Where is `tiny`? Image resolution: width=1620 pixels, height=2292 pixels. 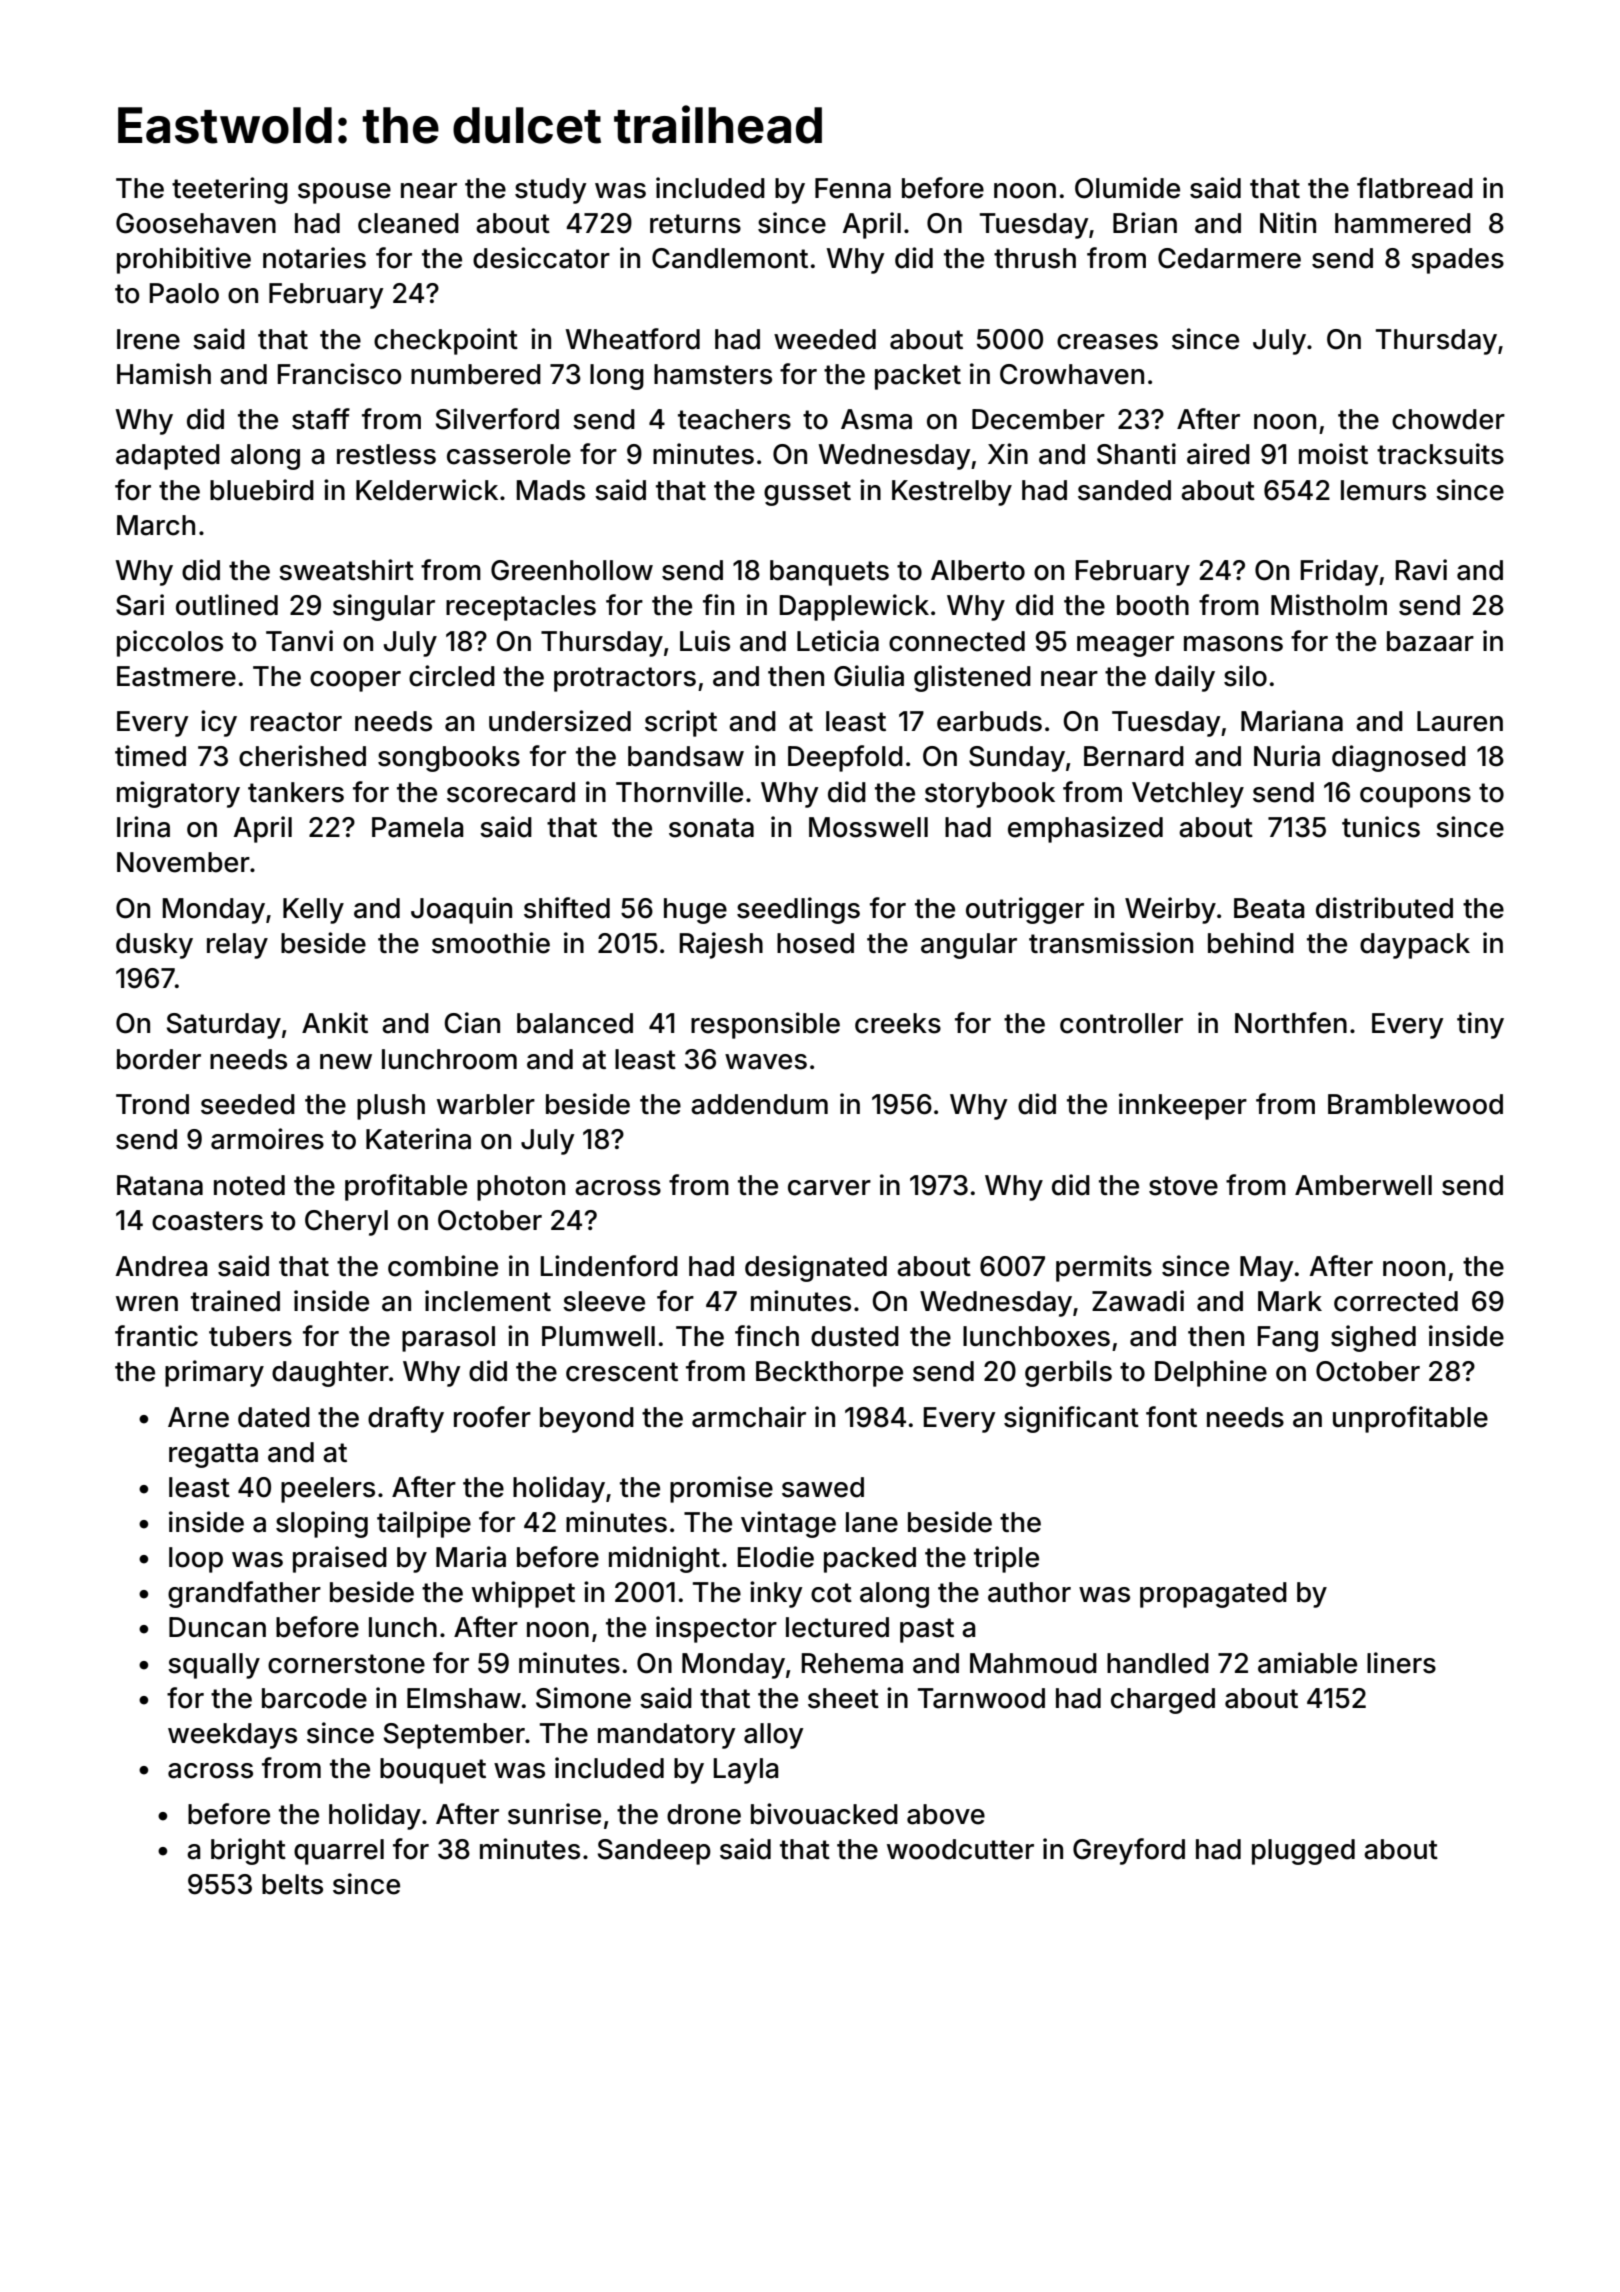 tiny is located at coordinates (1480, 1025).
